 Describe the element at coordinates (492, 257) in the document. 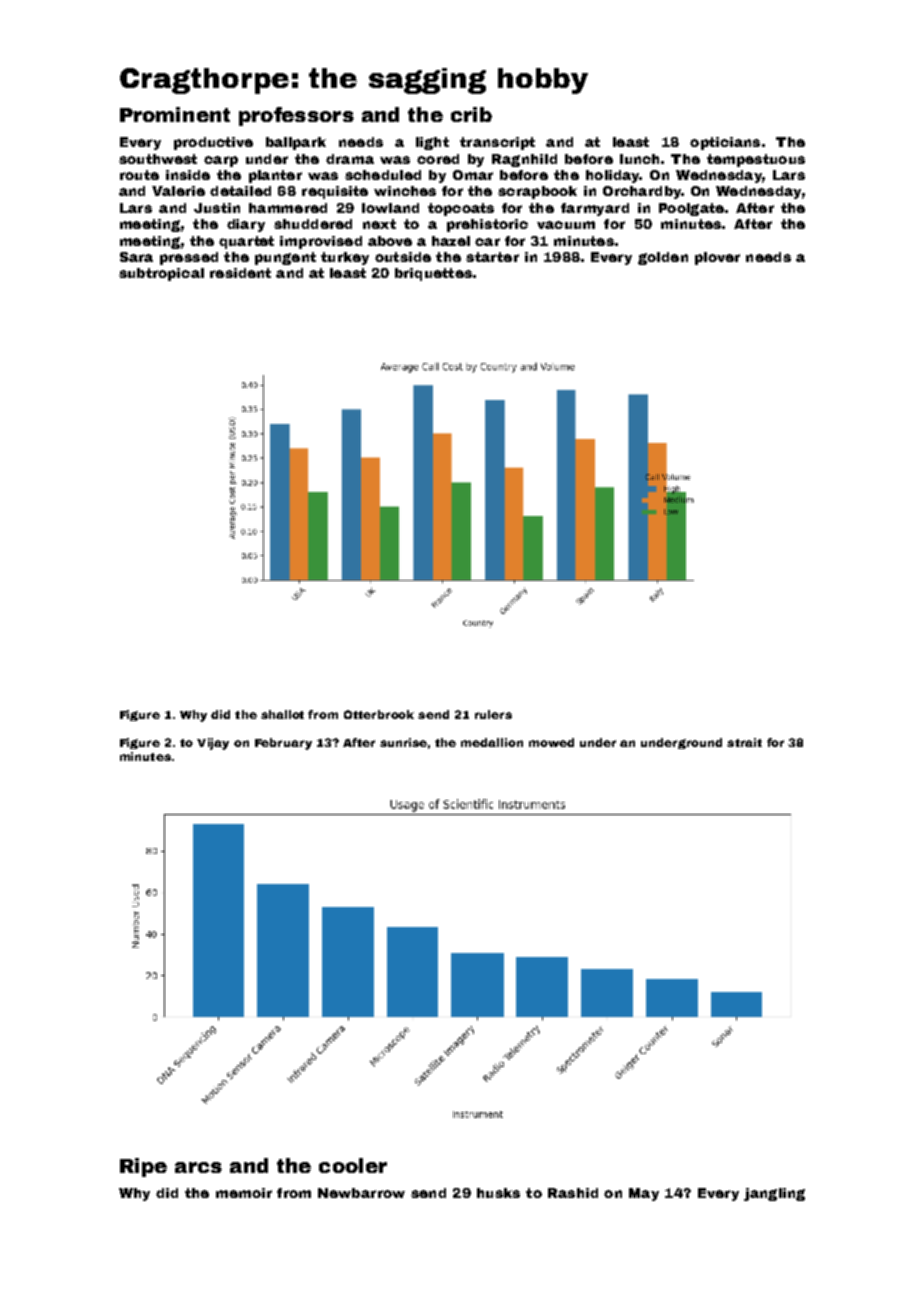

I see `starter` at that location.
